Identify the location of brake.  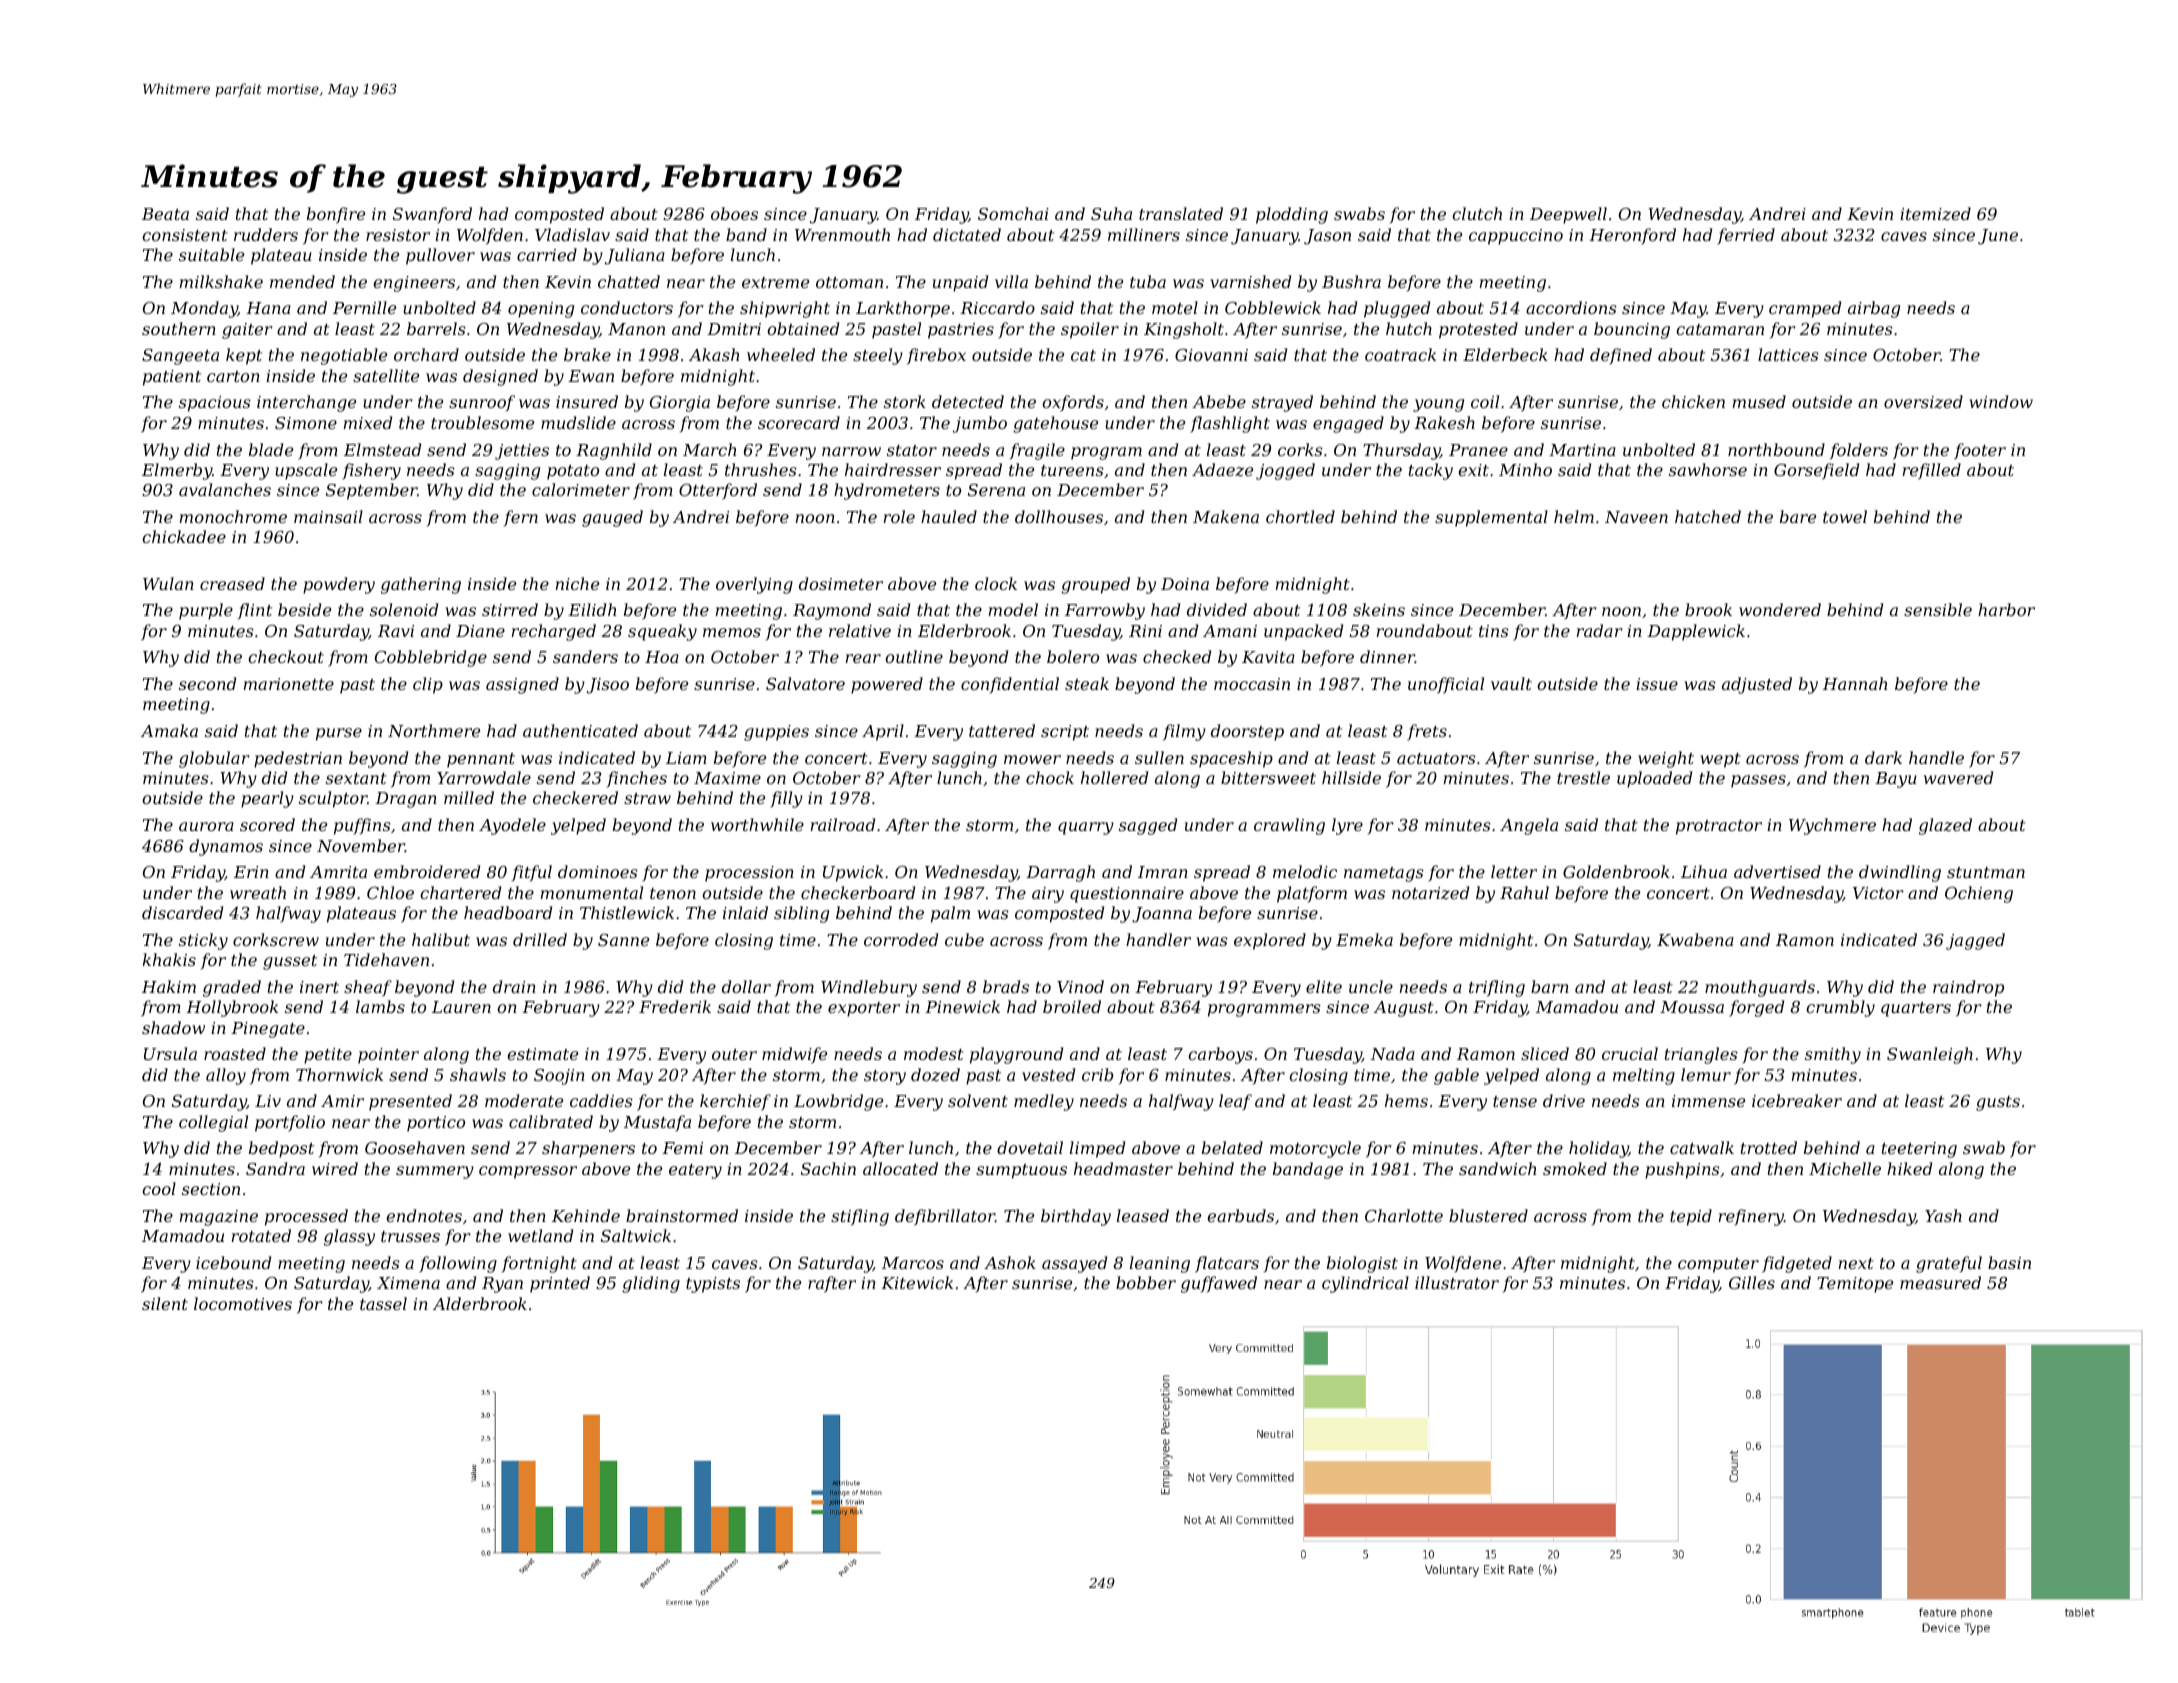
(587, 354).
